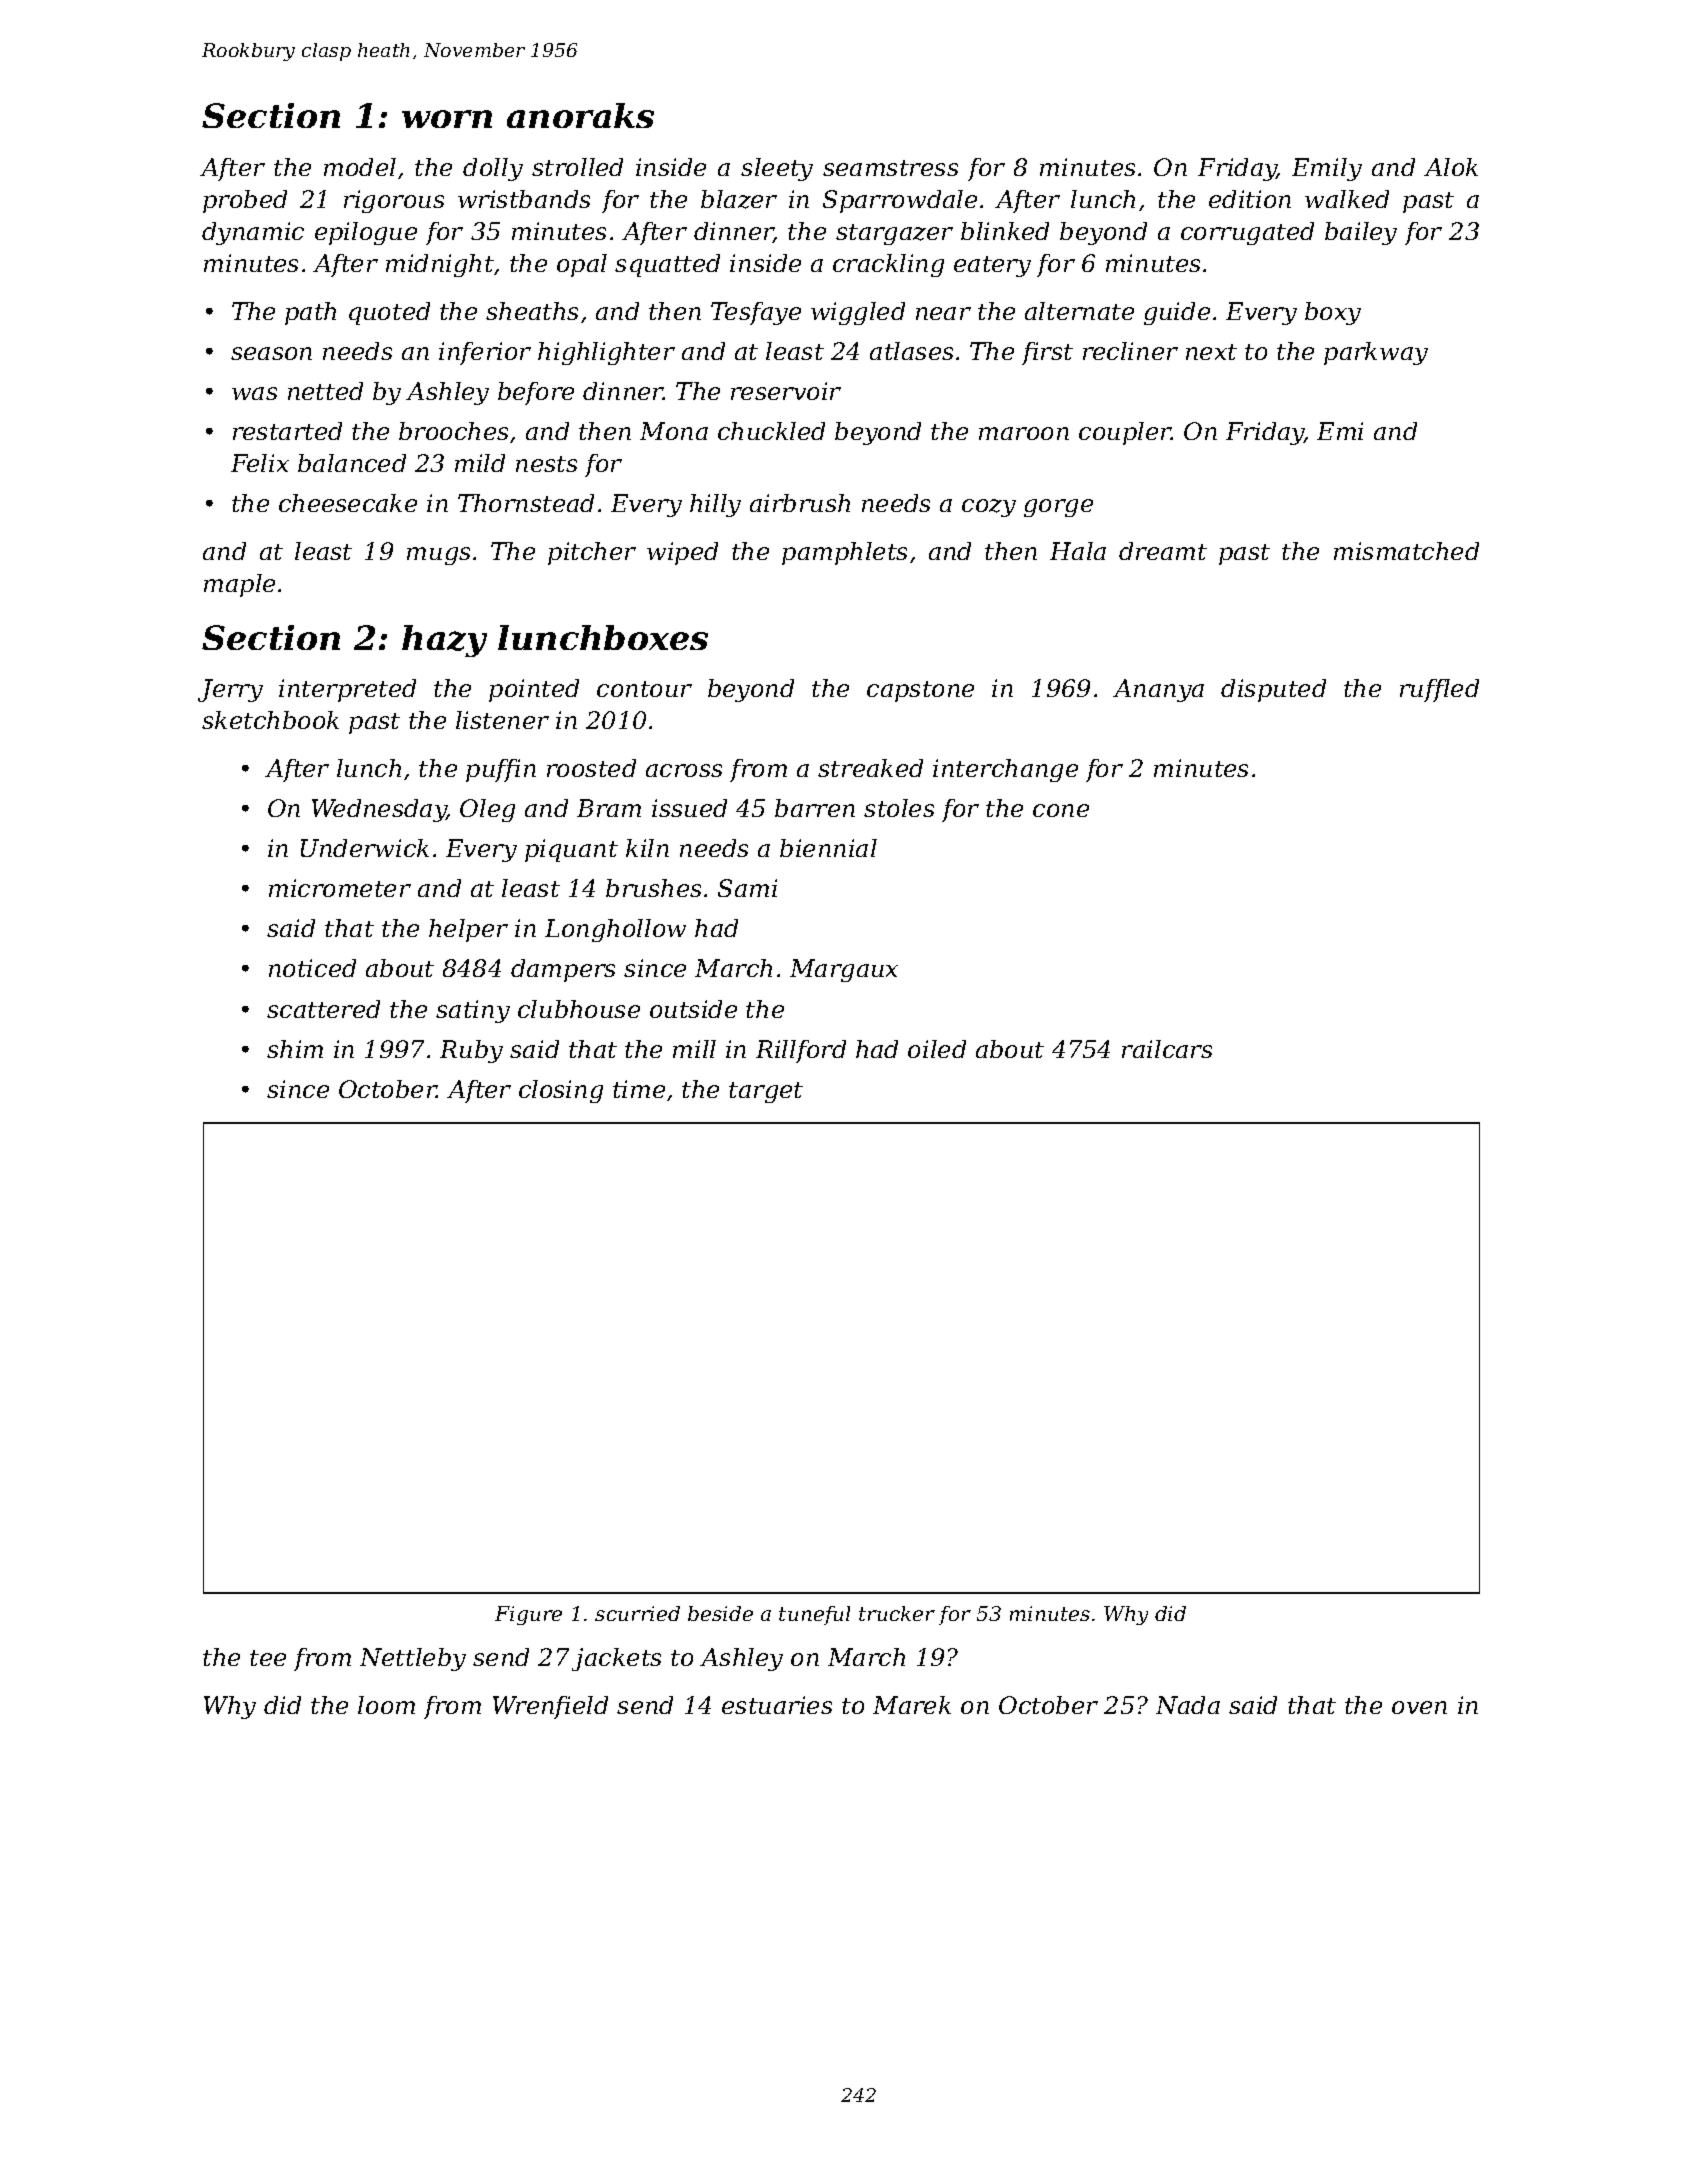  I want to click on loom, so click(386, 1705).
